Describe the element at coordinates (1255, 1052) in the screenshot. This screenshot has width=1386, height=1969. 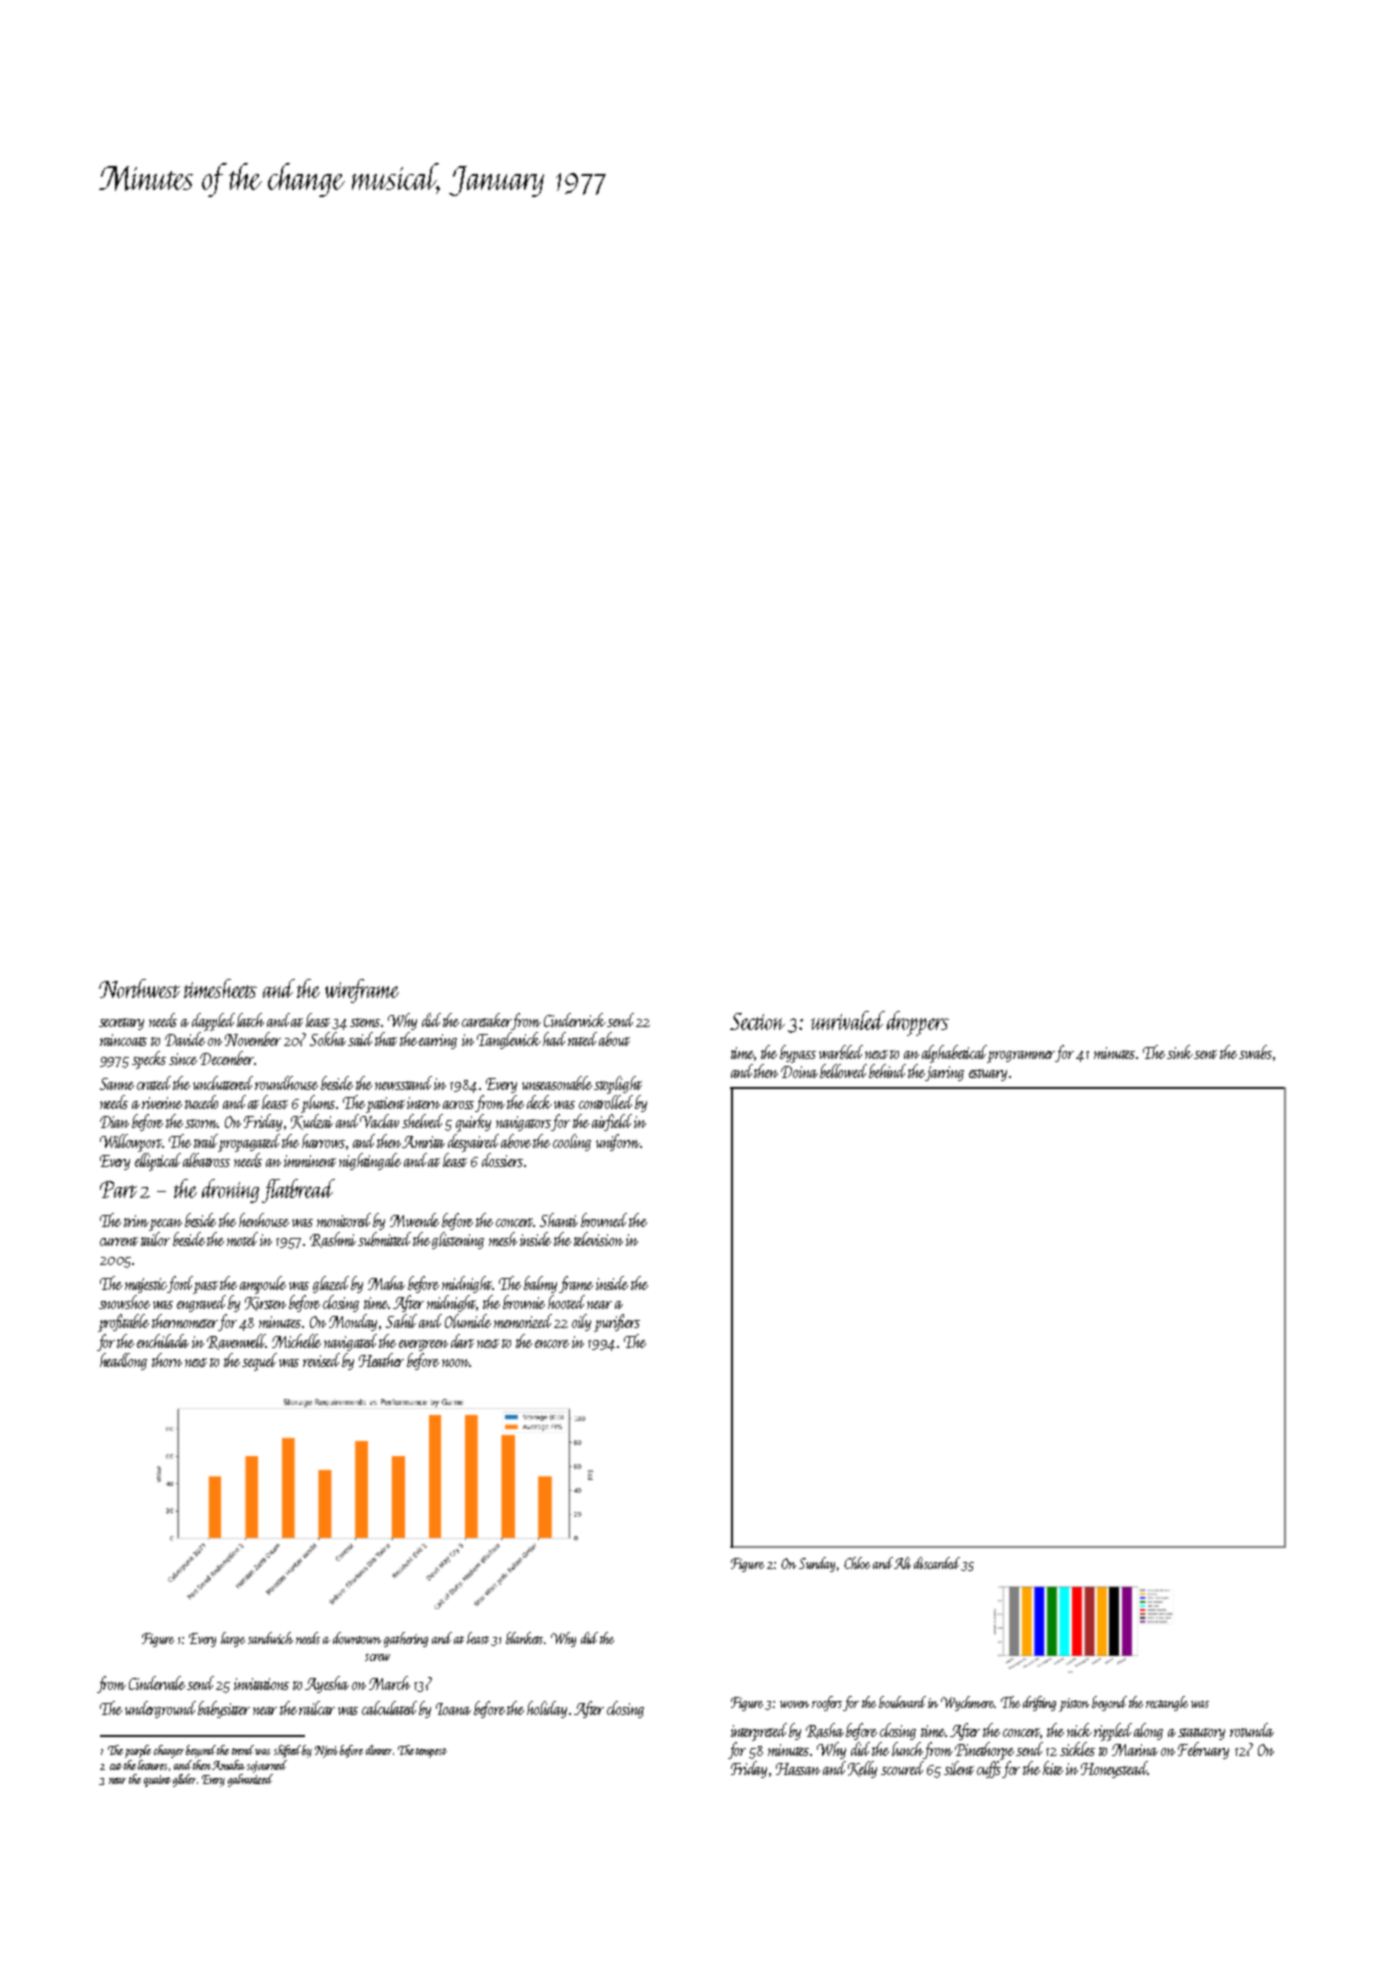
I see `swabs` at that location.
